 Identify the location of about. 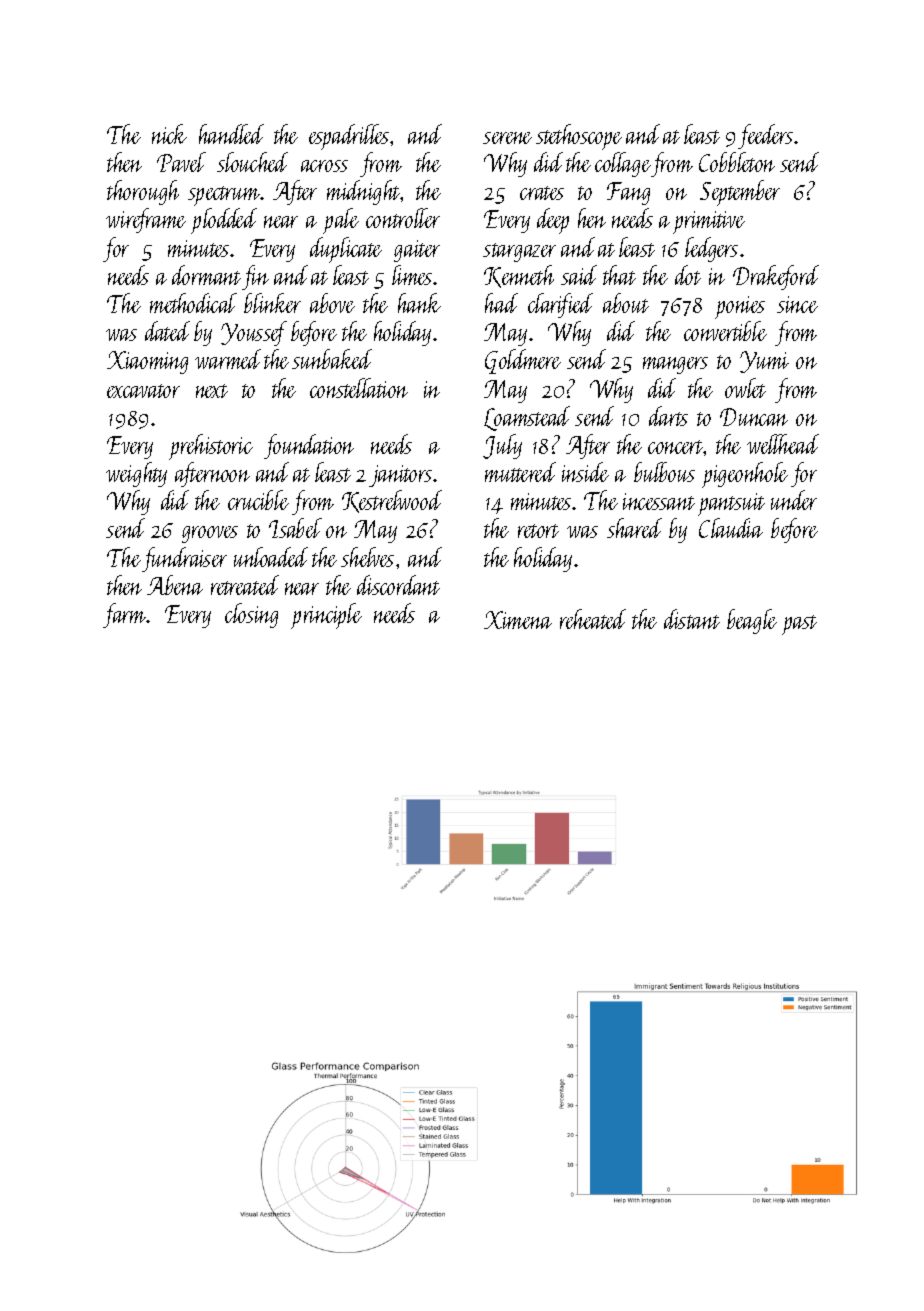
(626, 303).
